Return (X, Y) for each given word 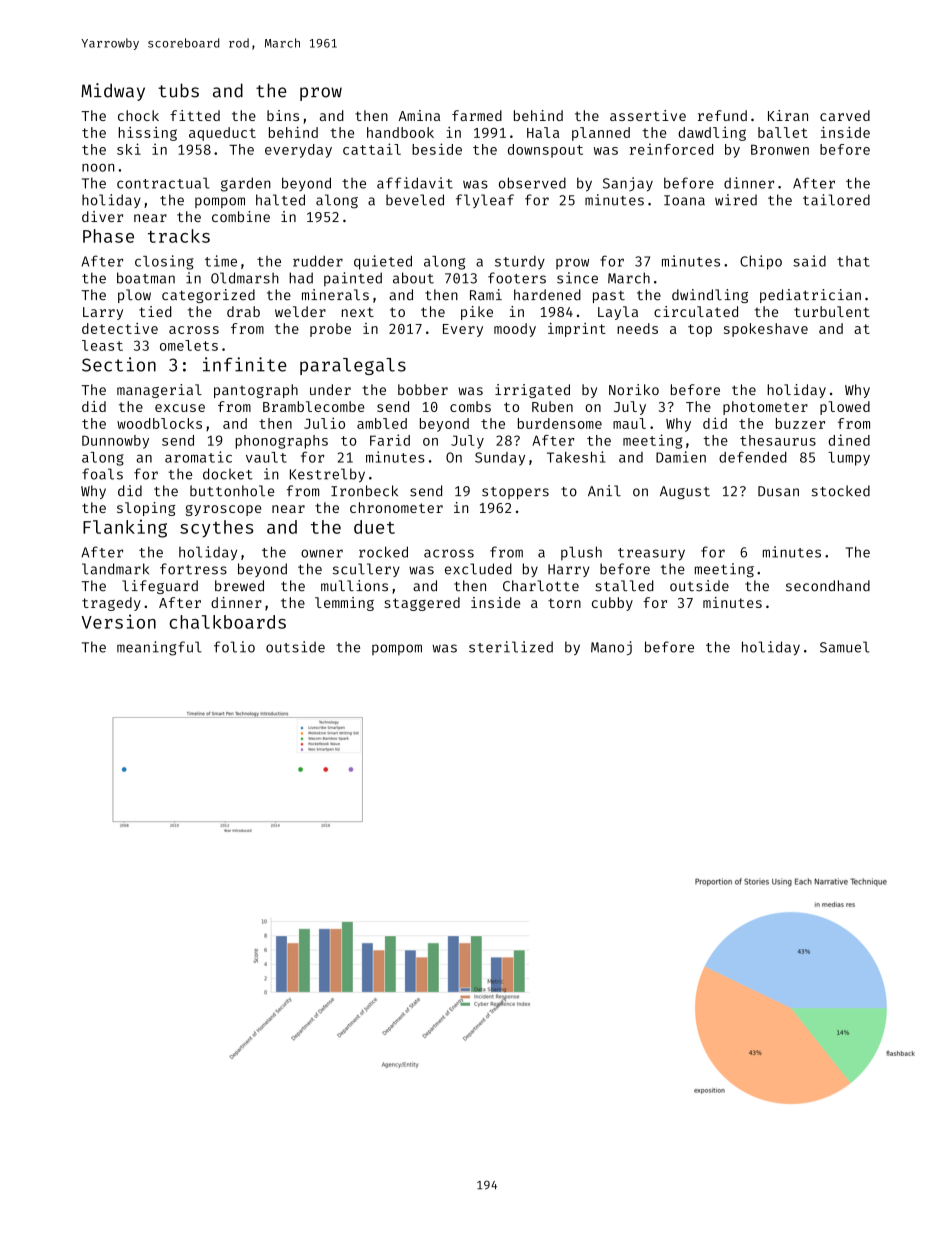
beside (437, 149)
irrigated (532, 391)
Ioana (684, 200)
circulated (696, 311)
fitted (195, 115)
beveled (415, 200)
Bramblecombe (314, 406)
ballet (783, 132)
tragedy (111, 604)
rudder (318, 261)
